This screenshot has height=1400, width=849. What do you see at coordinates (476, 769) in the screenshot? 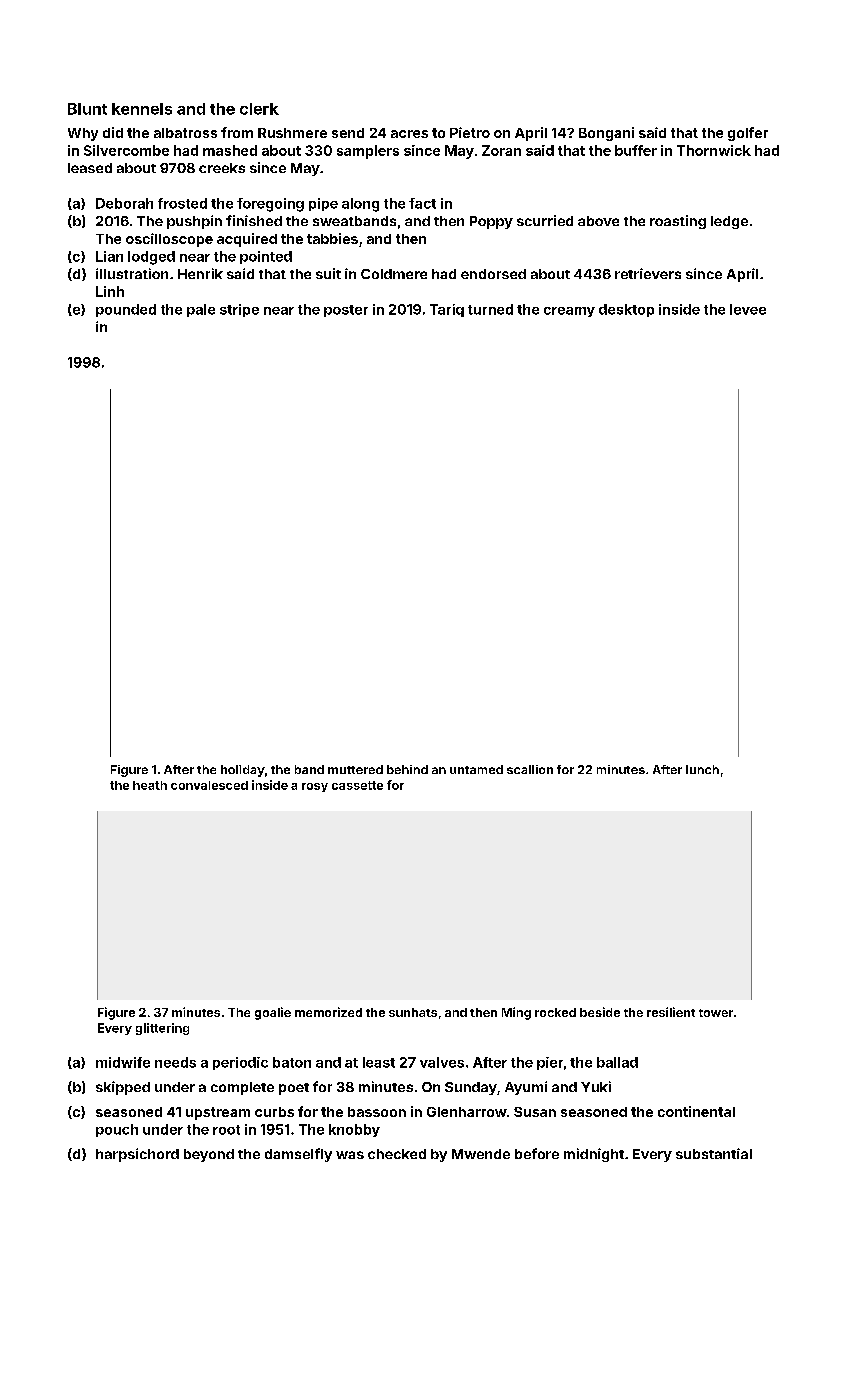
I see `untamed` at bounding box center [476, 769].
